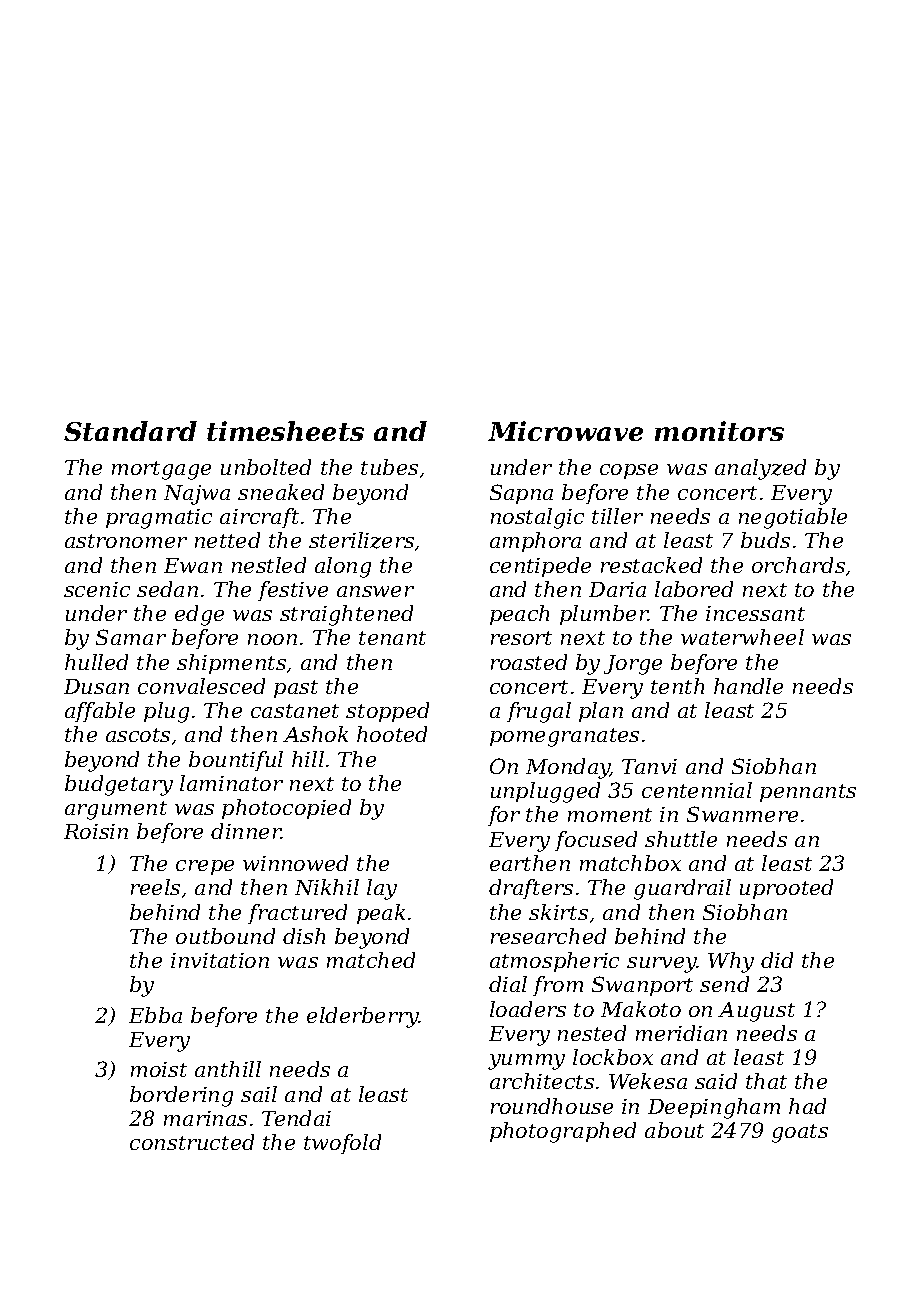  I want to click on monitors, so click(719, 431).
